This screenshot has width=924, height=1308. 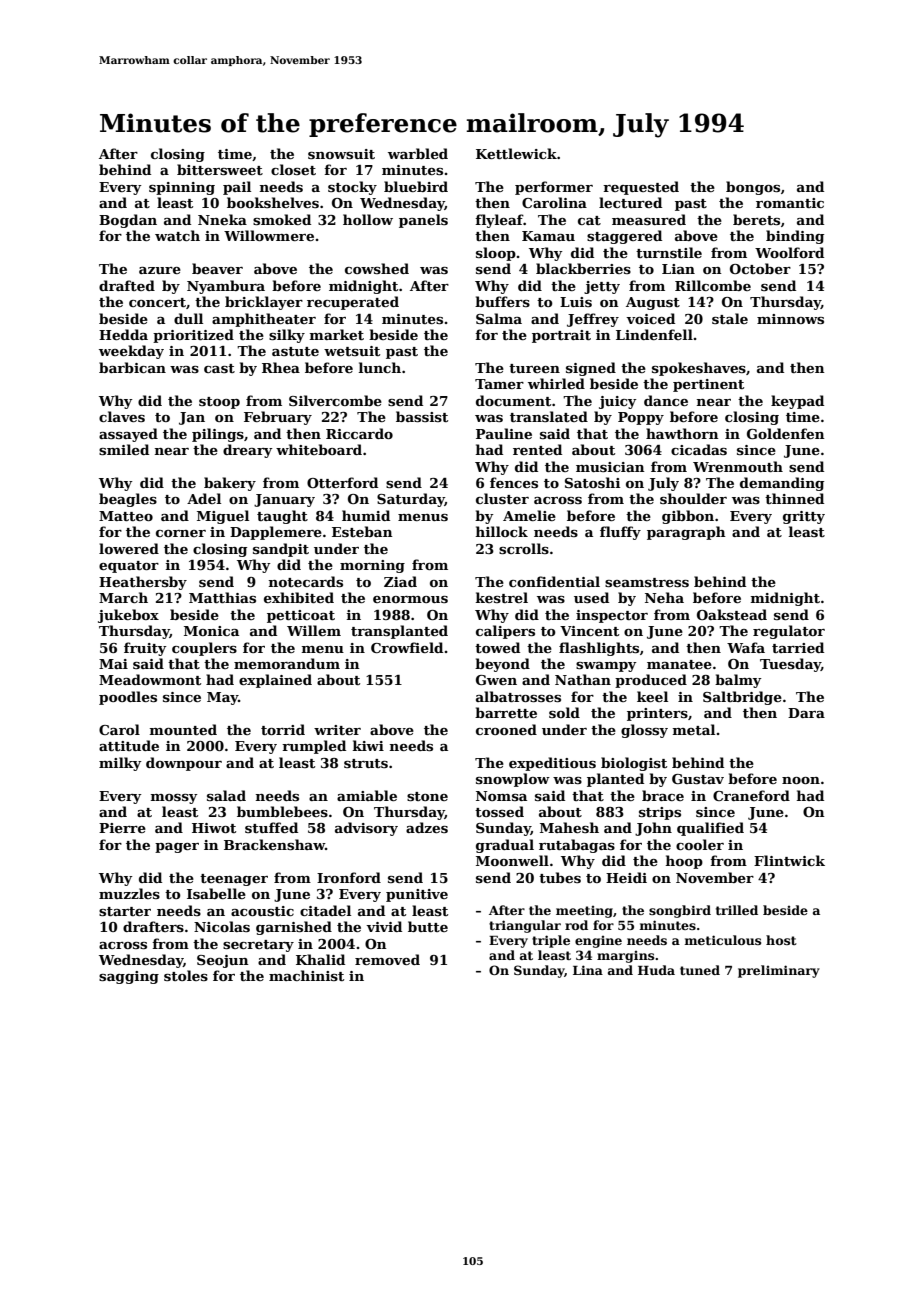 What do you see at coordinates (502, 597) in the screenshot?
I see `kestrel` at bounding box center [502, 597].
